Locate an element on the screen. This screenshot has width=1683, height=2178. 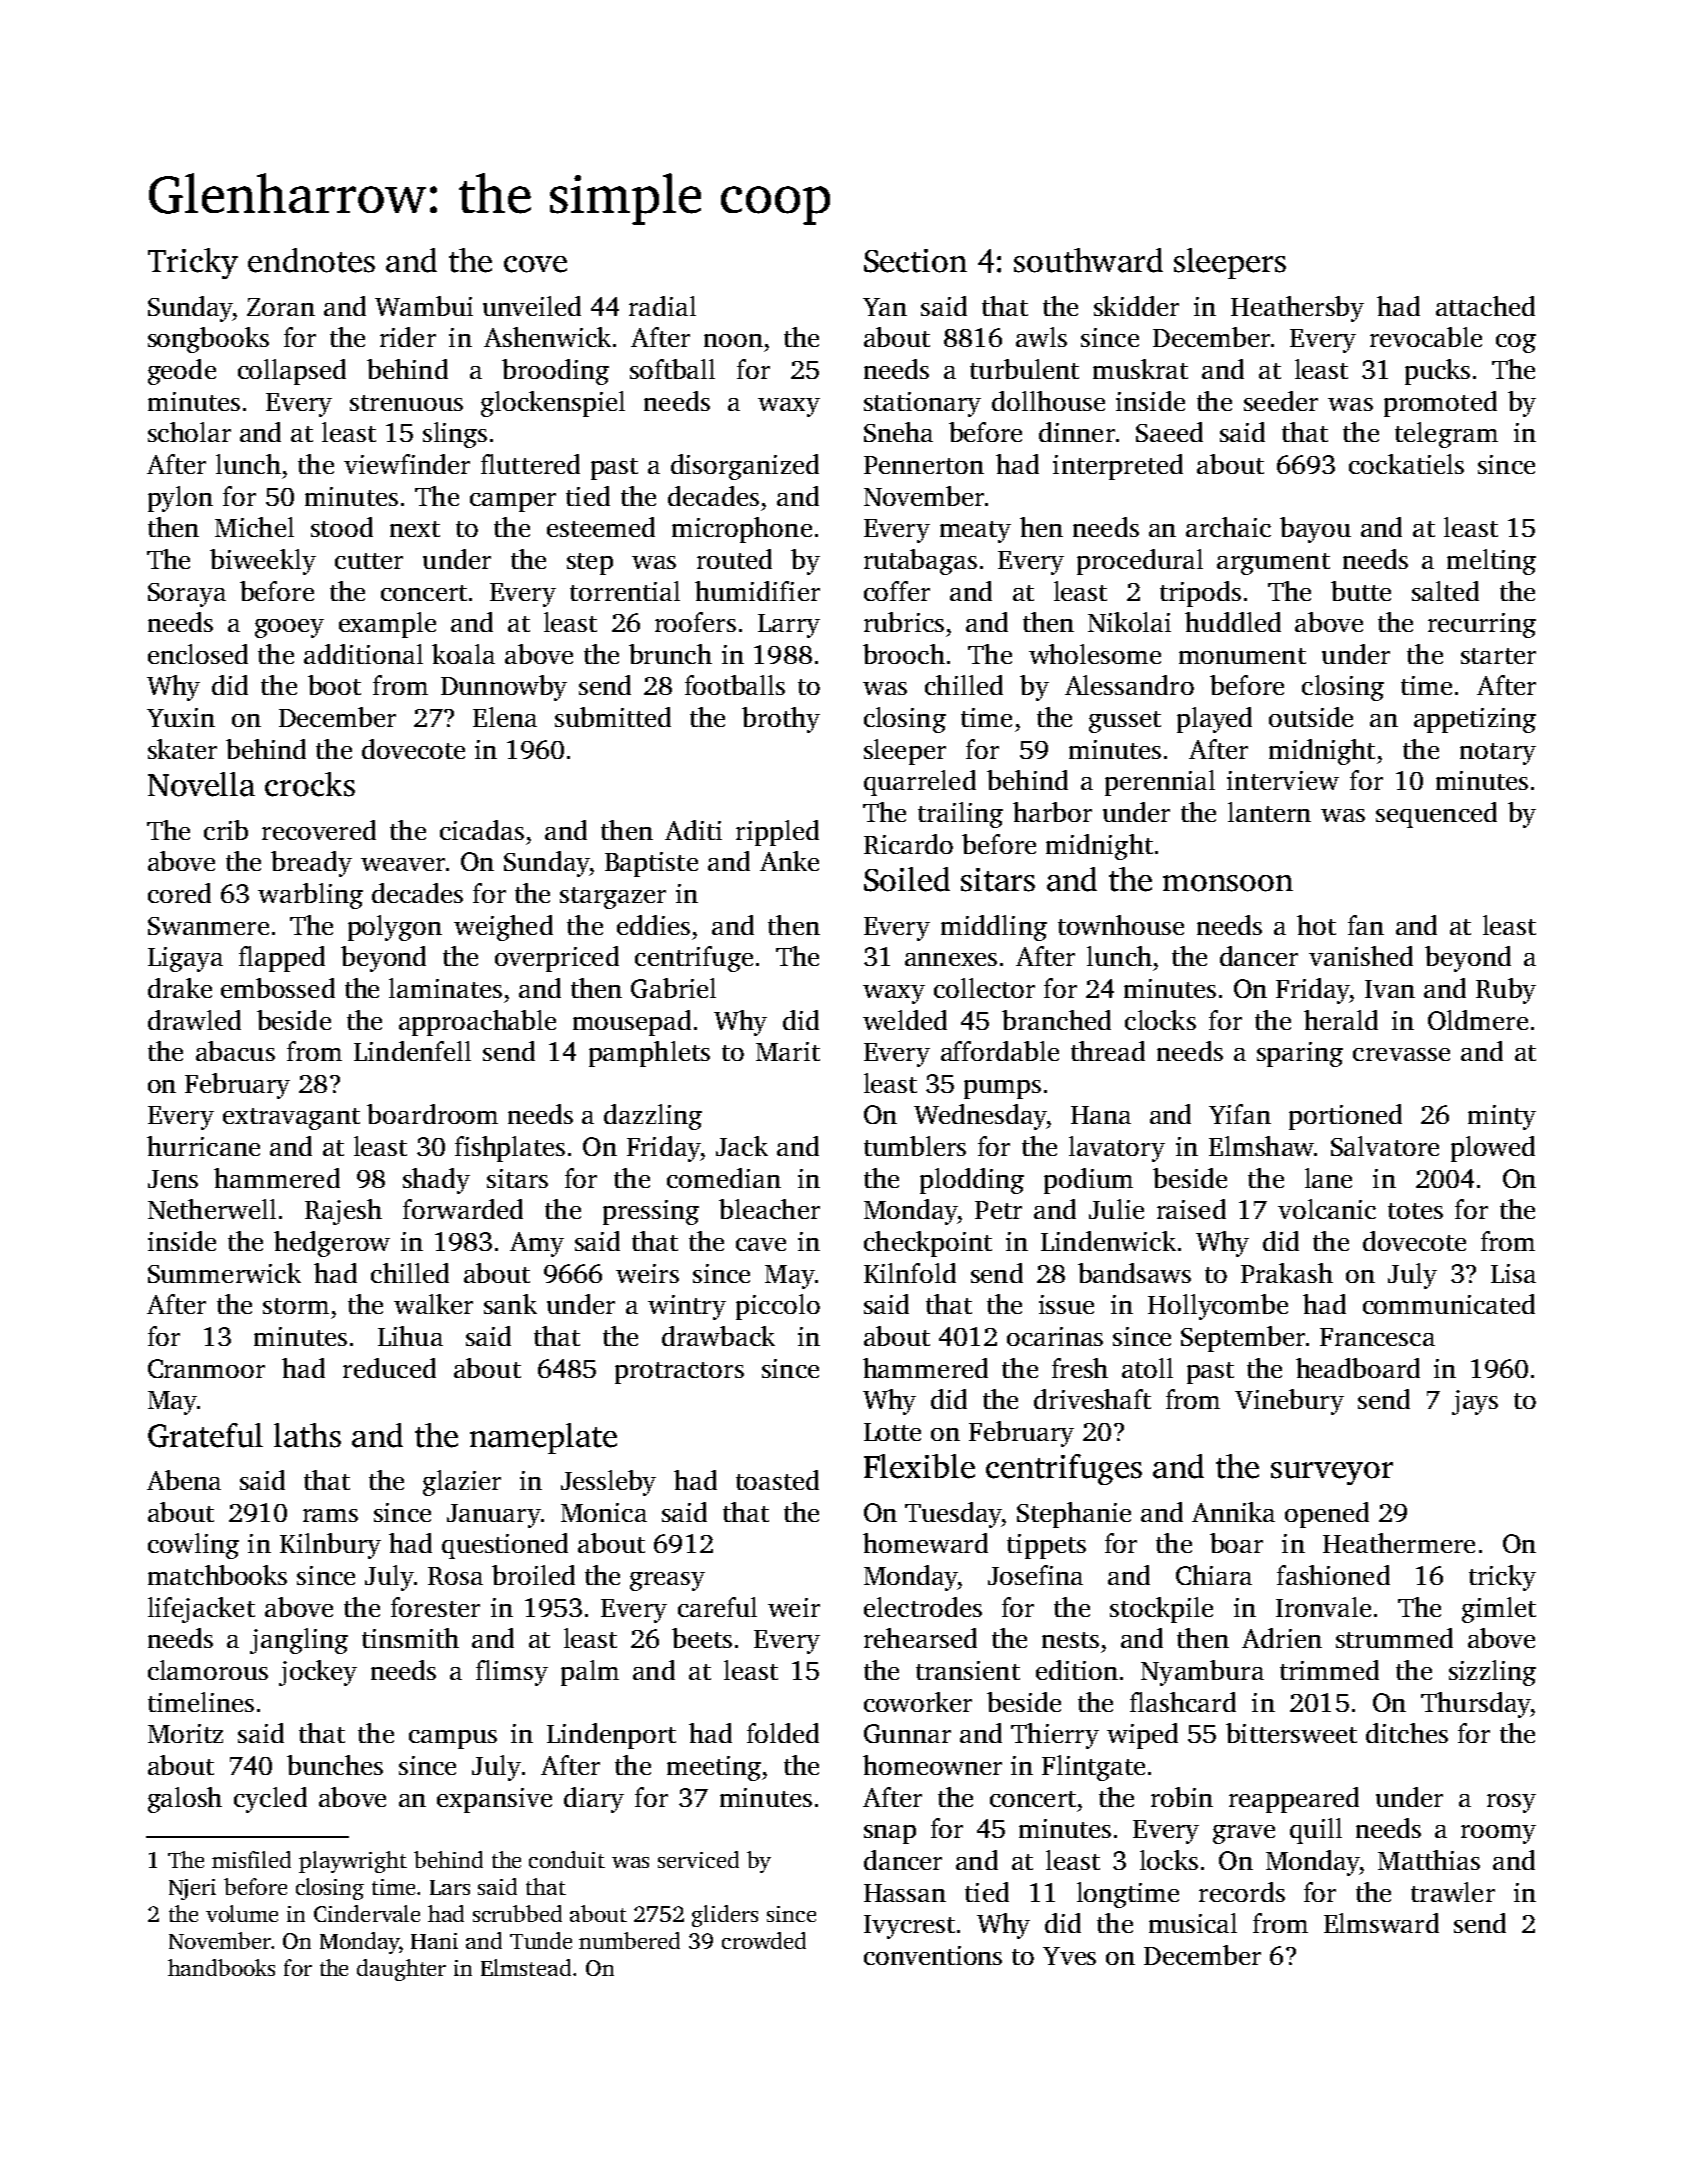
attached is located at coordinates (1485, 306).
